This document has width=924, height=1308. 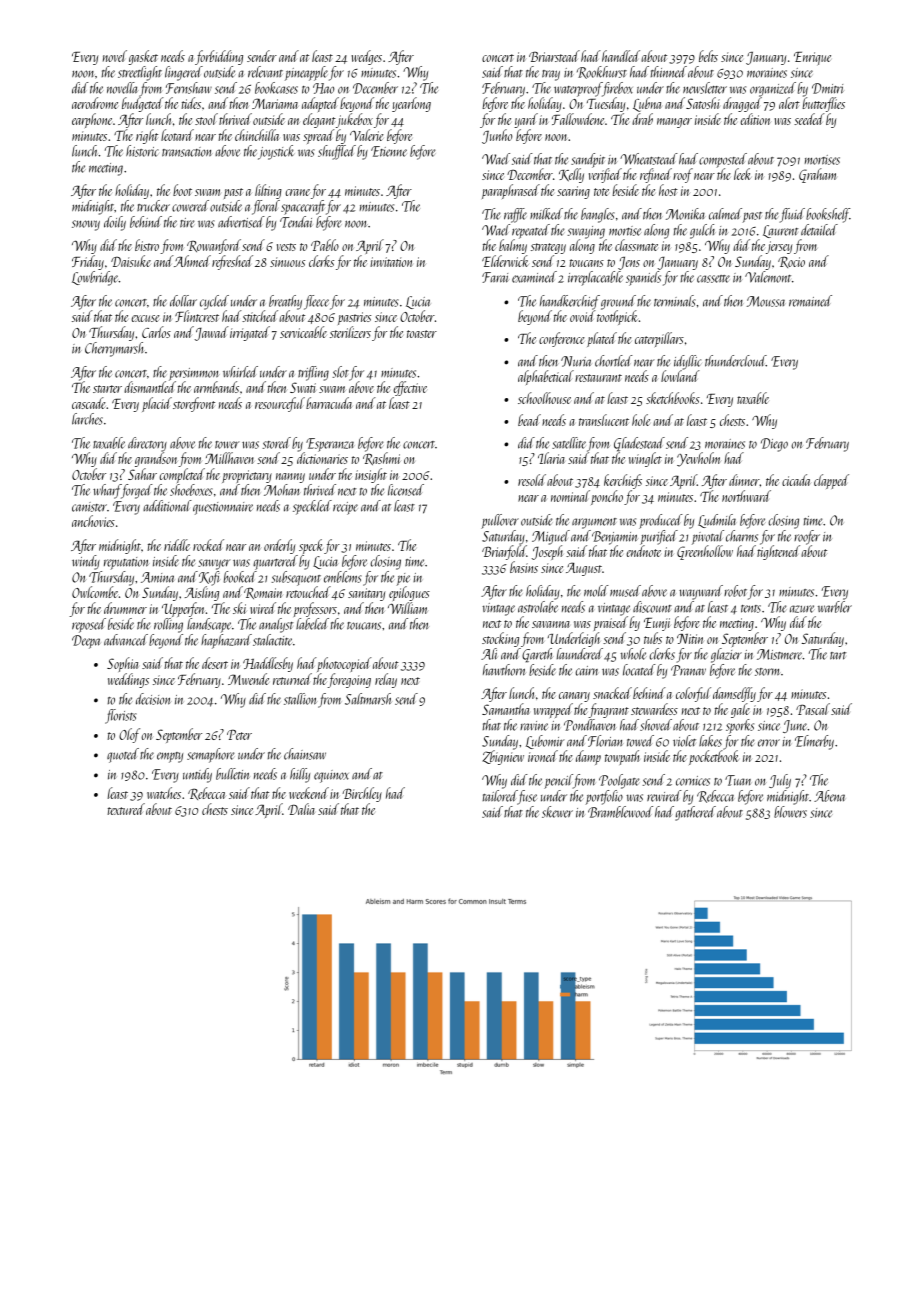 I want to click on blowers, so click(x=790, y=812).
